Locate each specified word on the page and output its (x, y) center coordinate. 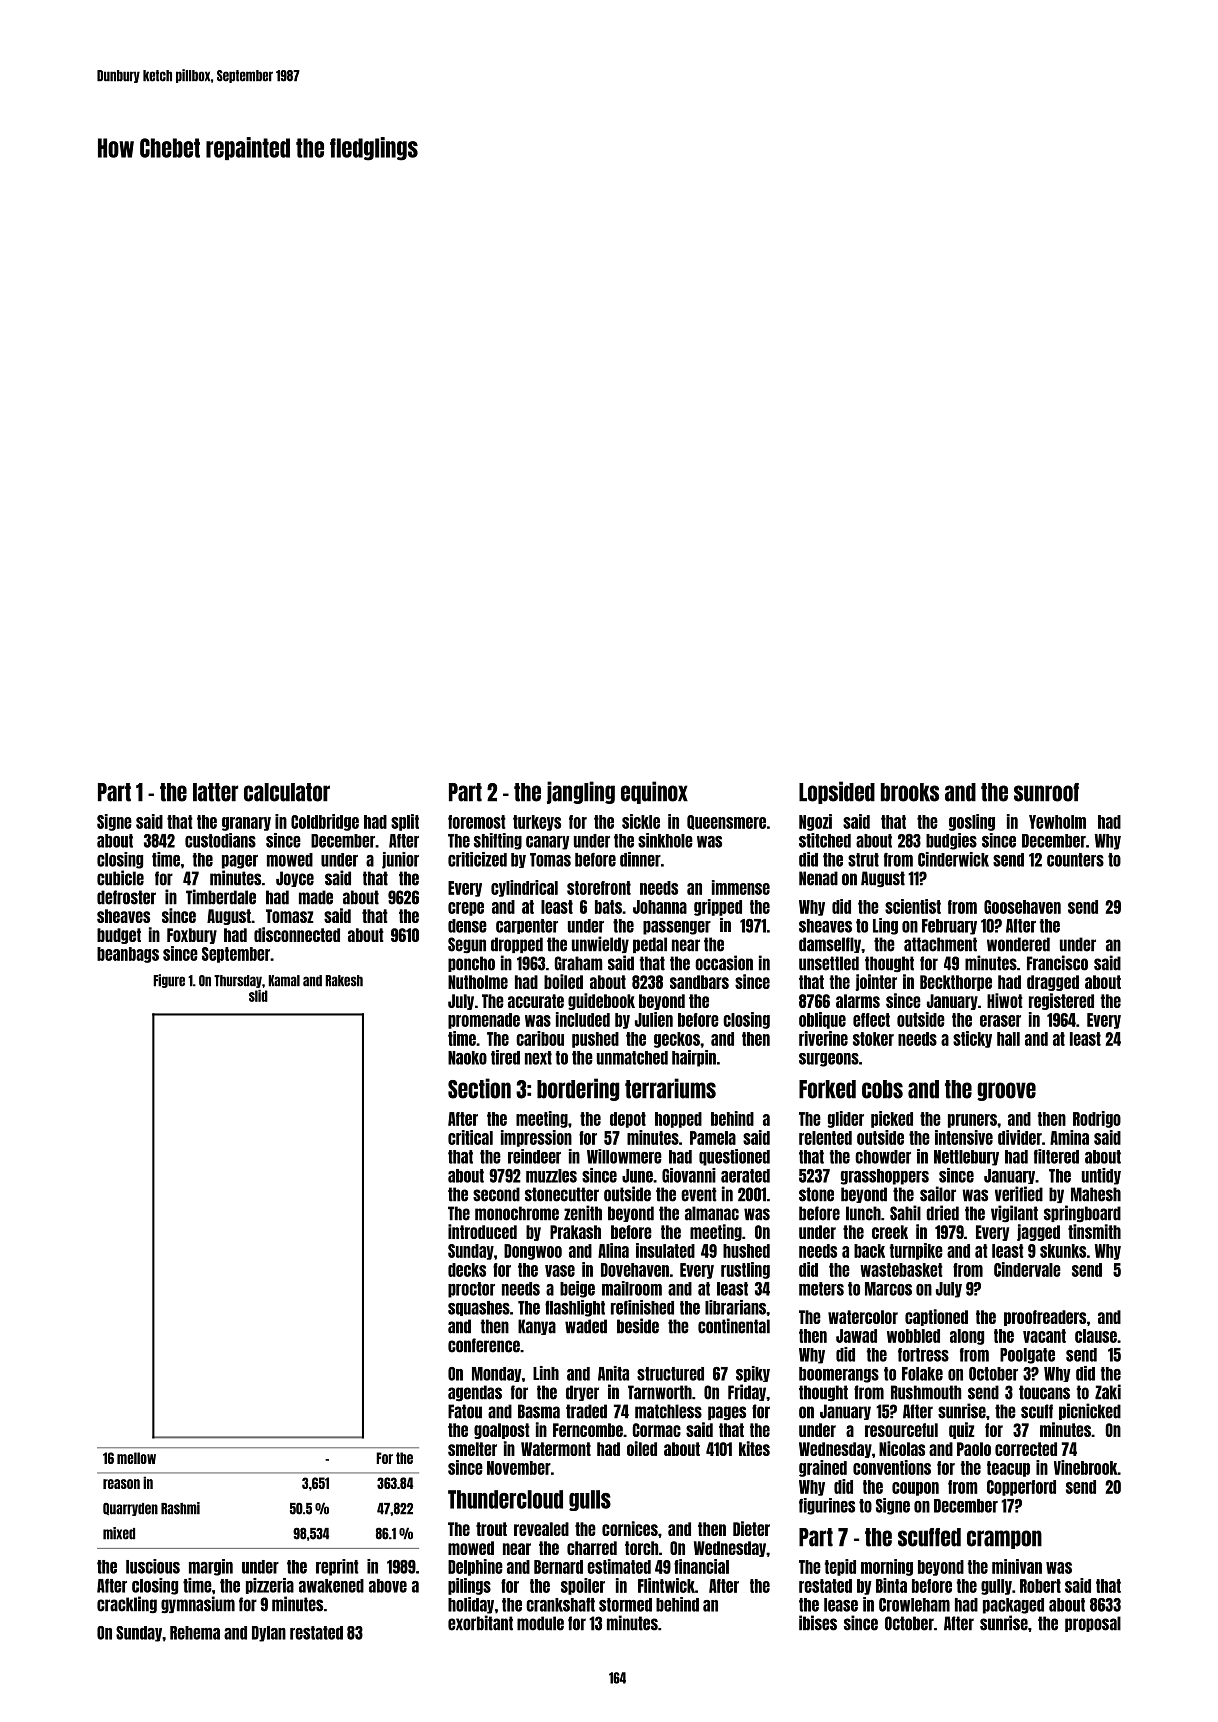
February (949, 927)
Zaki (1108, 1392)
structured (670, 1374)
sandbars (699, 982)
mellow (136, 1458)
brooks (910, 792)
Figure (169, 981)
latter (215, 792)
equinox (654, 792)
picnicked (1090, 1411)
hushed (746, 1251)
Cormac (656, 1430)
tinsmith (1094, 1231)
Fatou (465, 1411)
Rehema (195, 1633)
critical (470, 1137)
